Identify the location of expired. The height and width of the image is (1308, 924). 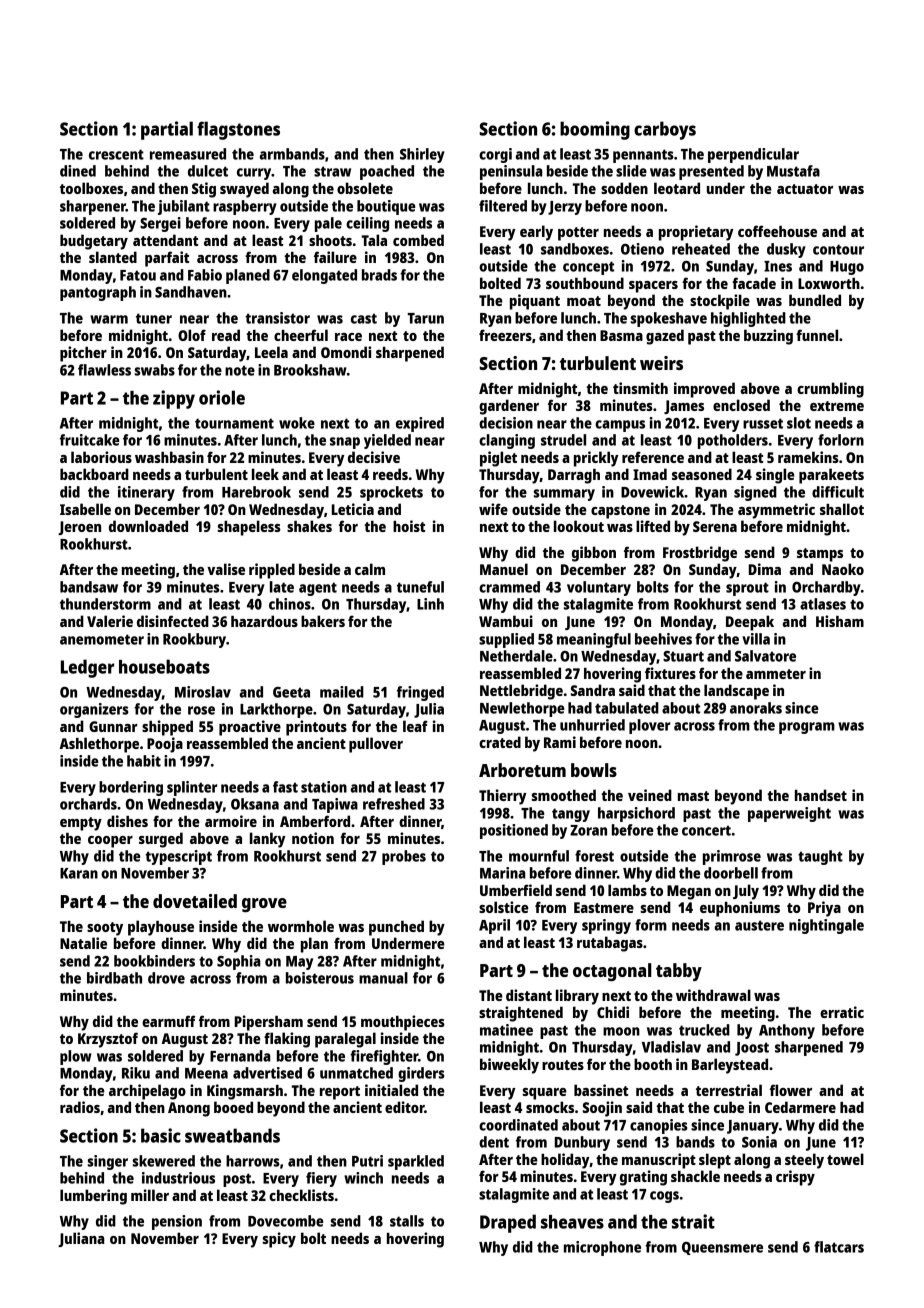
(420, 424).
